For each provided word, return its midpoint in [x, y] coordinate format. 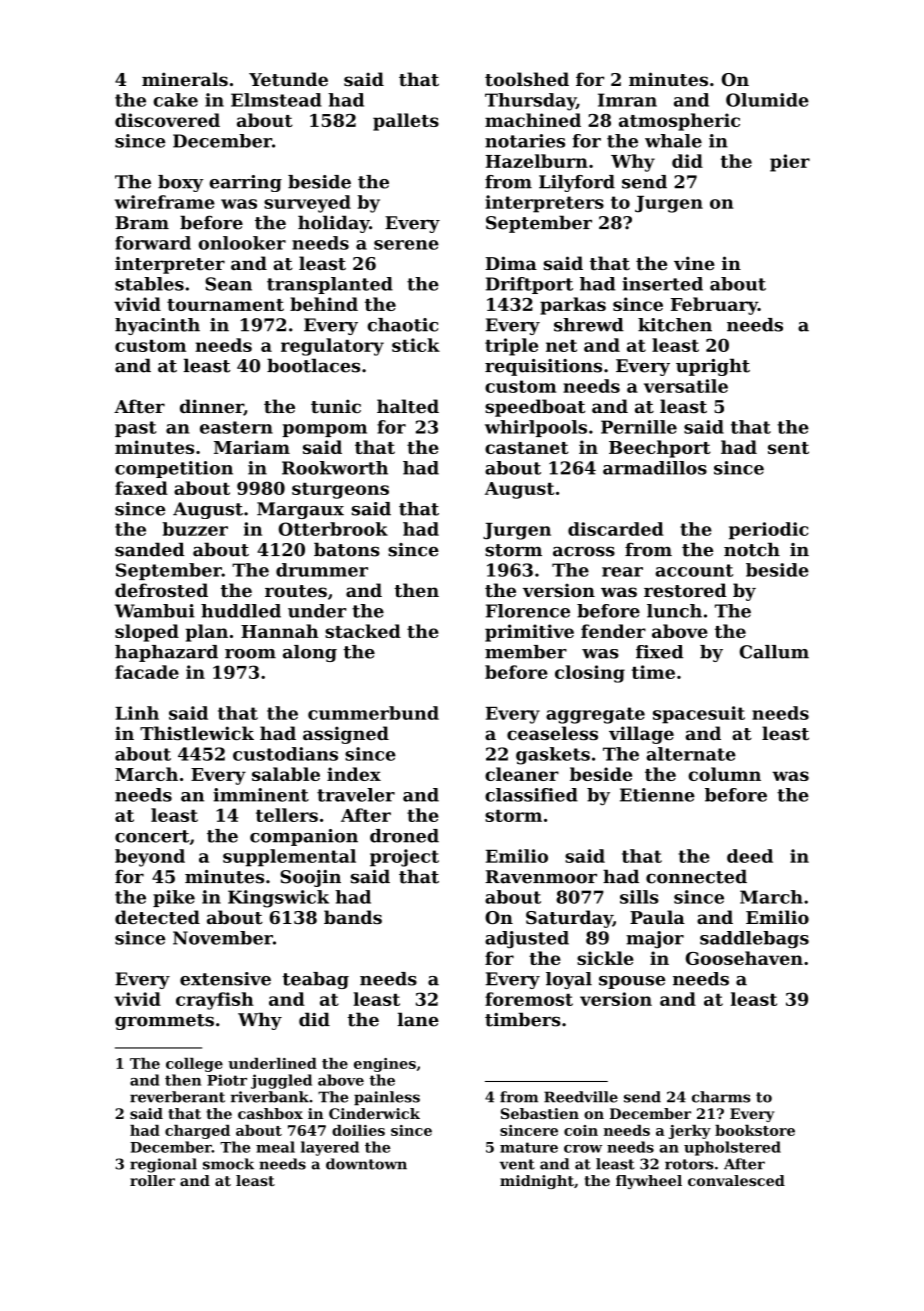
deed [750, 856]
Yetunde [288, 79]
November [223, 938]
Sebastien [540, 1113]
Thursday [530, 102]
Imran [627, 100]
